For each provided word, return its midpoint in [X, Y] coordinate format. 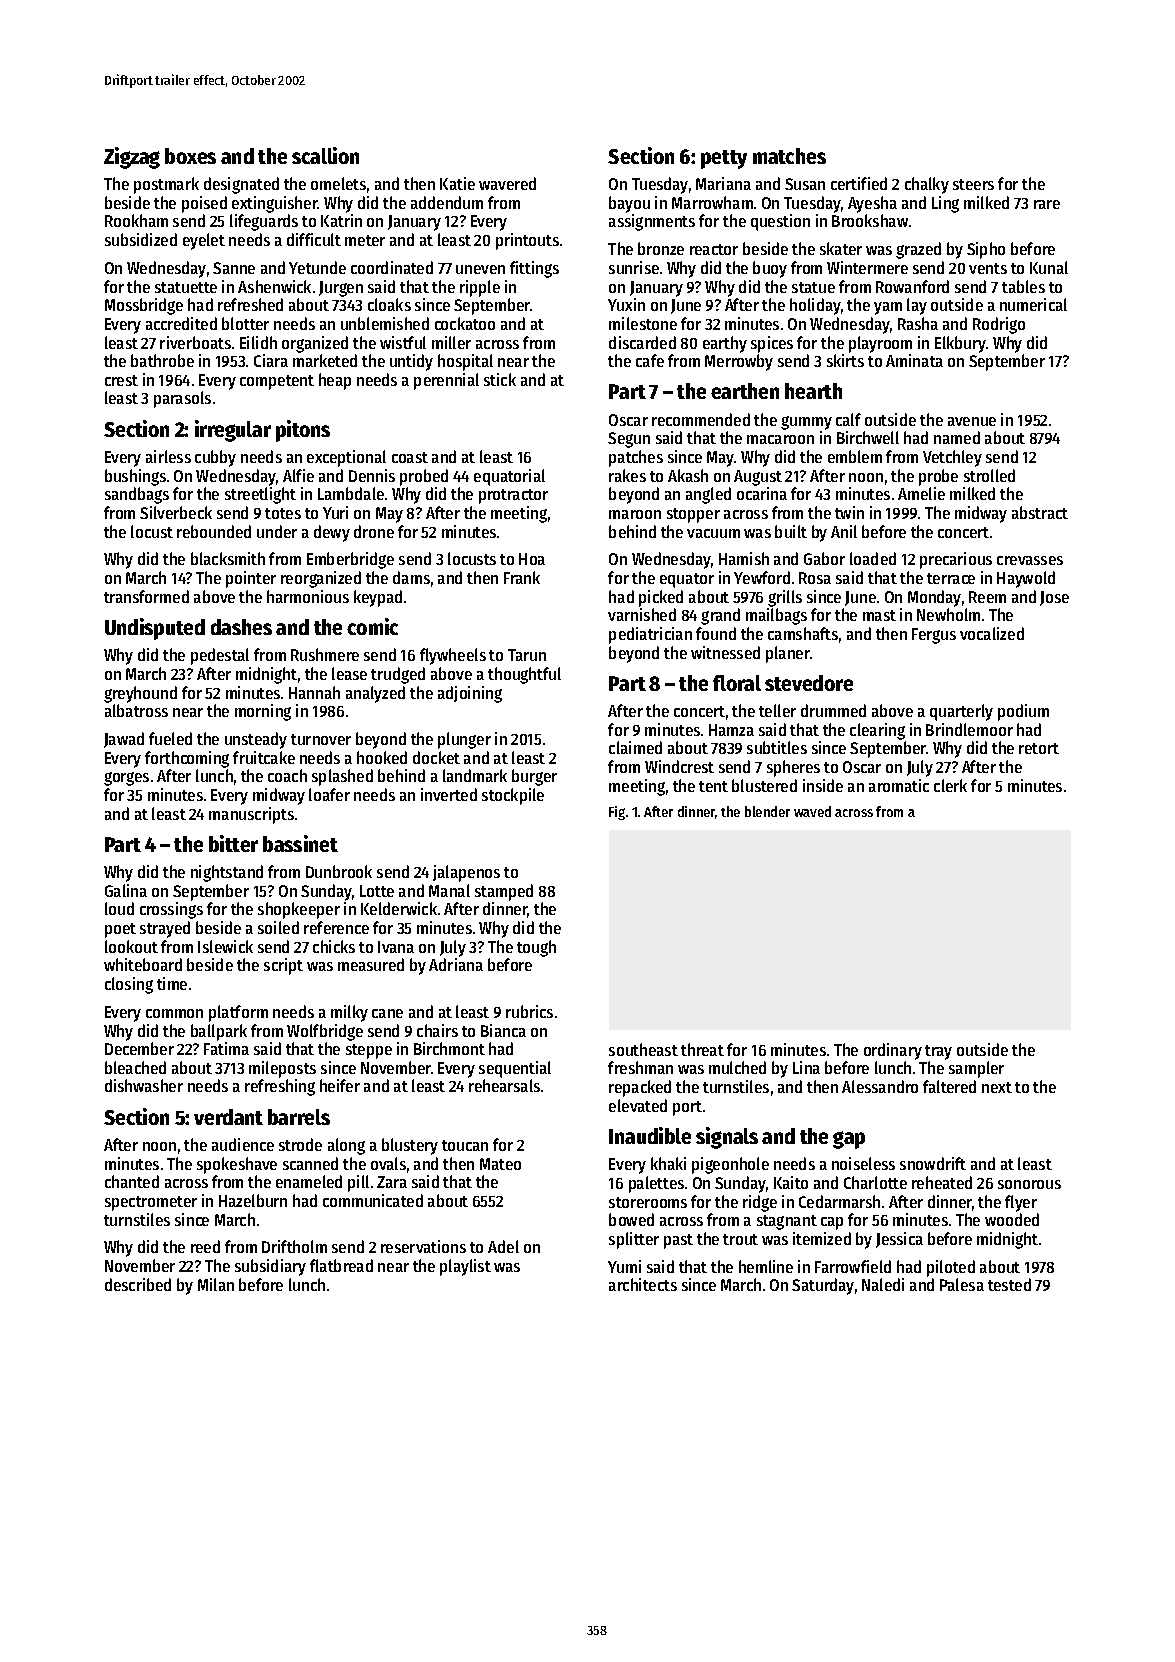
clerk [950, 785]
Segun [629, 440]
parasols [182, 399]
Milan [216, 1284]
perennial [446, 381]
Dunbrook [339, 871]
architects [643, 1284]
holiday [815, 306]
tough [536, 948]
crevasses [1030, 560]
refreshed [250, 304]
